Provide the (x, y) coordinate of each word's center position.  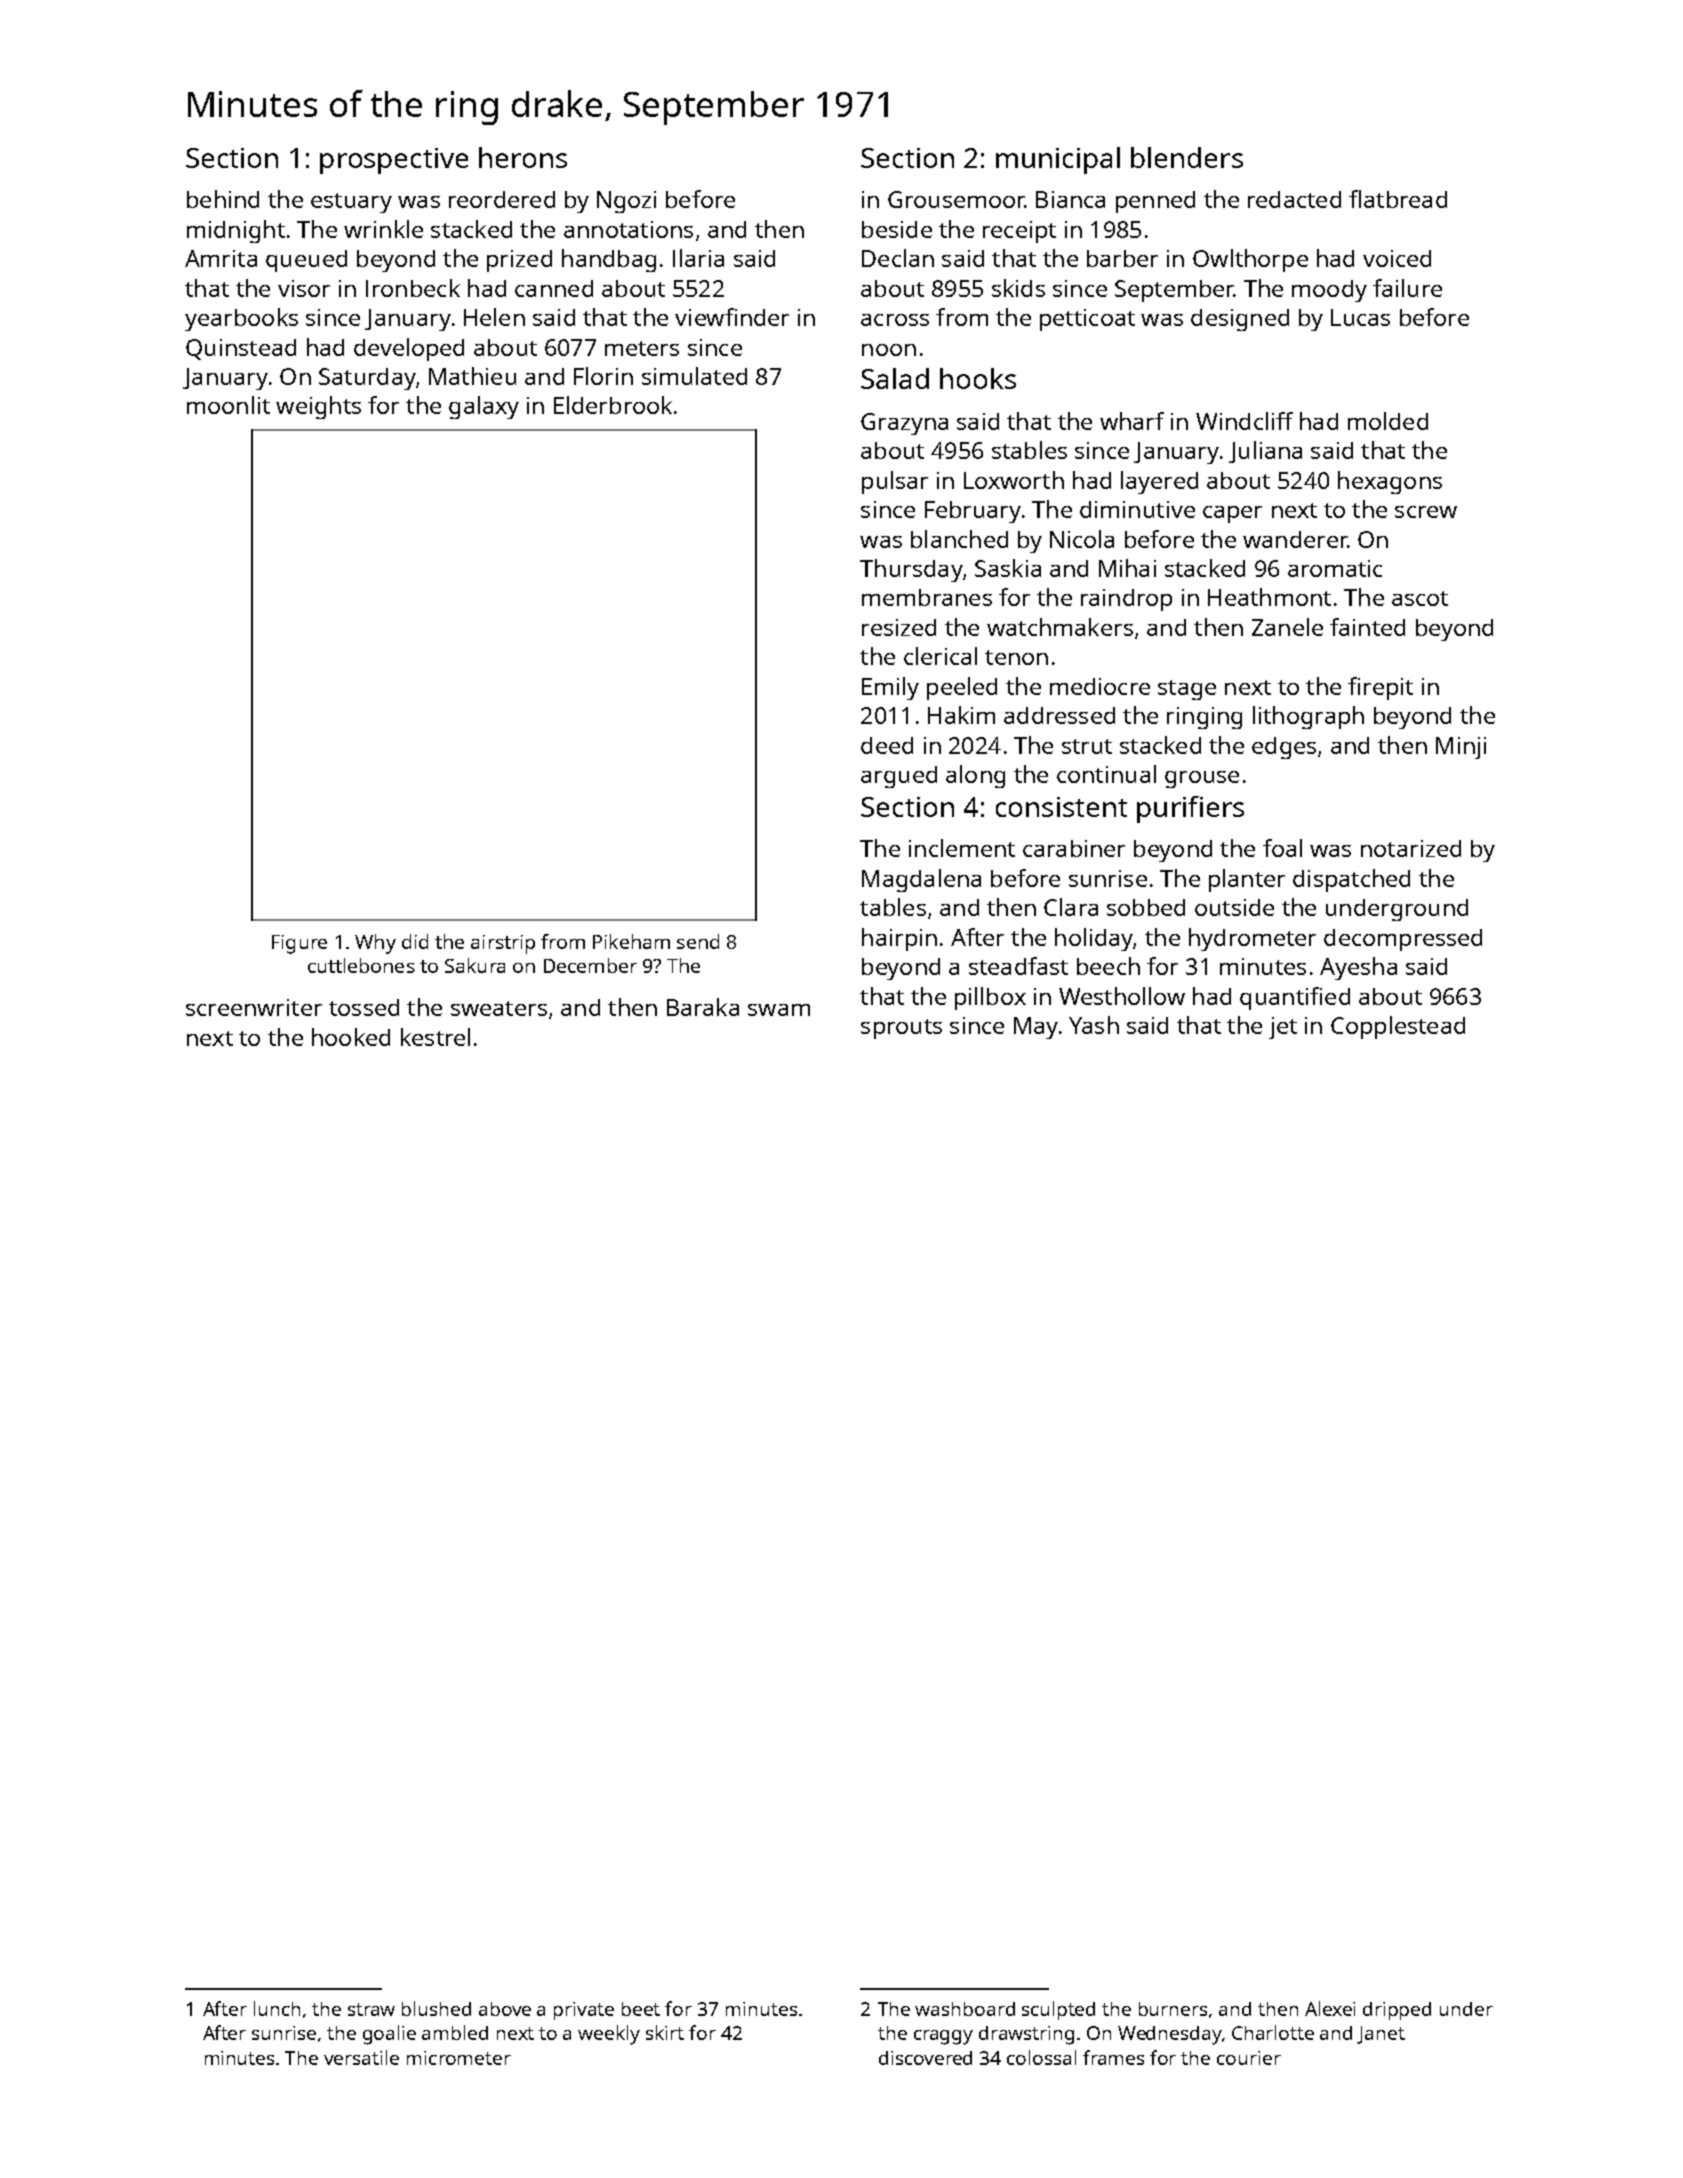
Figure (299, 944)
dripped (1397, 2011)
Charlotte (1273, 2032)
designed (1240, 320)
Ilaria (698, 258)
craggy (943, 2037)
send (698, 941)
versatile (361, 2057)
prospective (394, 161)
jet (1283, 1028)
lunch (277, 2008)
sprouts (901, 1029)
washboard (965, 2009)
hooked (351, 1037)
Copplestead (1398, 1027)
